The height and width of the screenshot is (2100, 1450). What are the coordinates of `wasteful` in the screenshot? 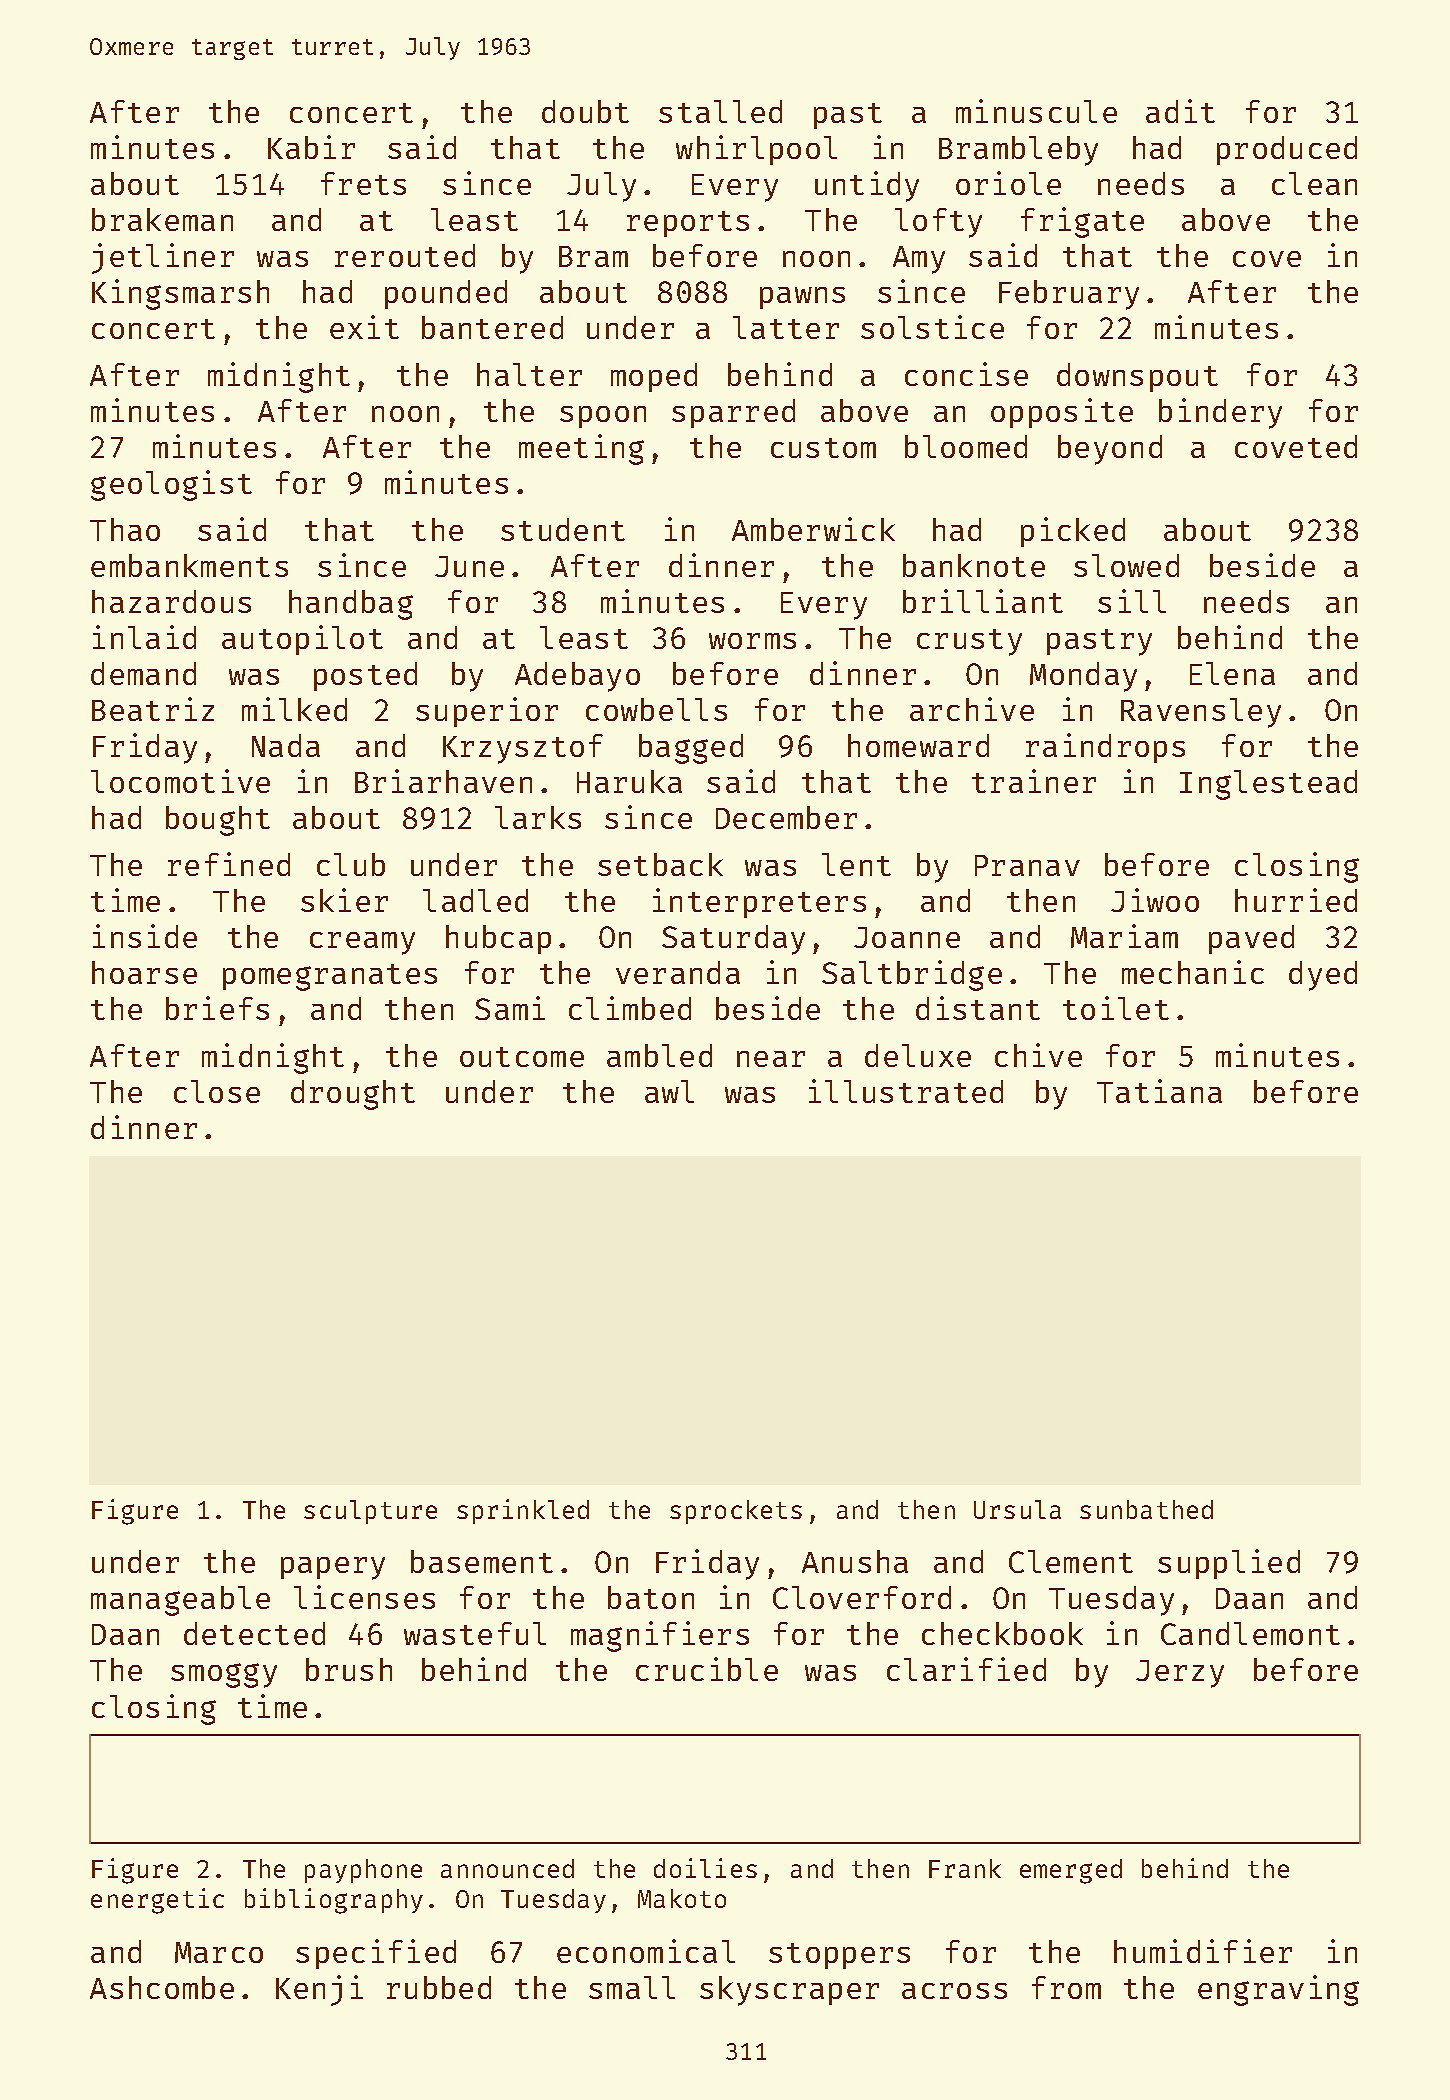 It's located at (475, 1633).
